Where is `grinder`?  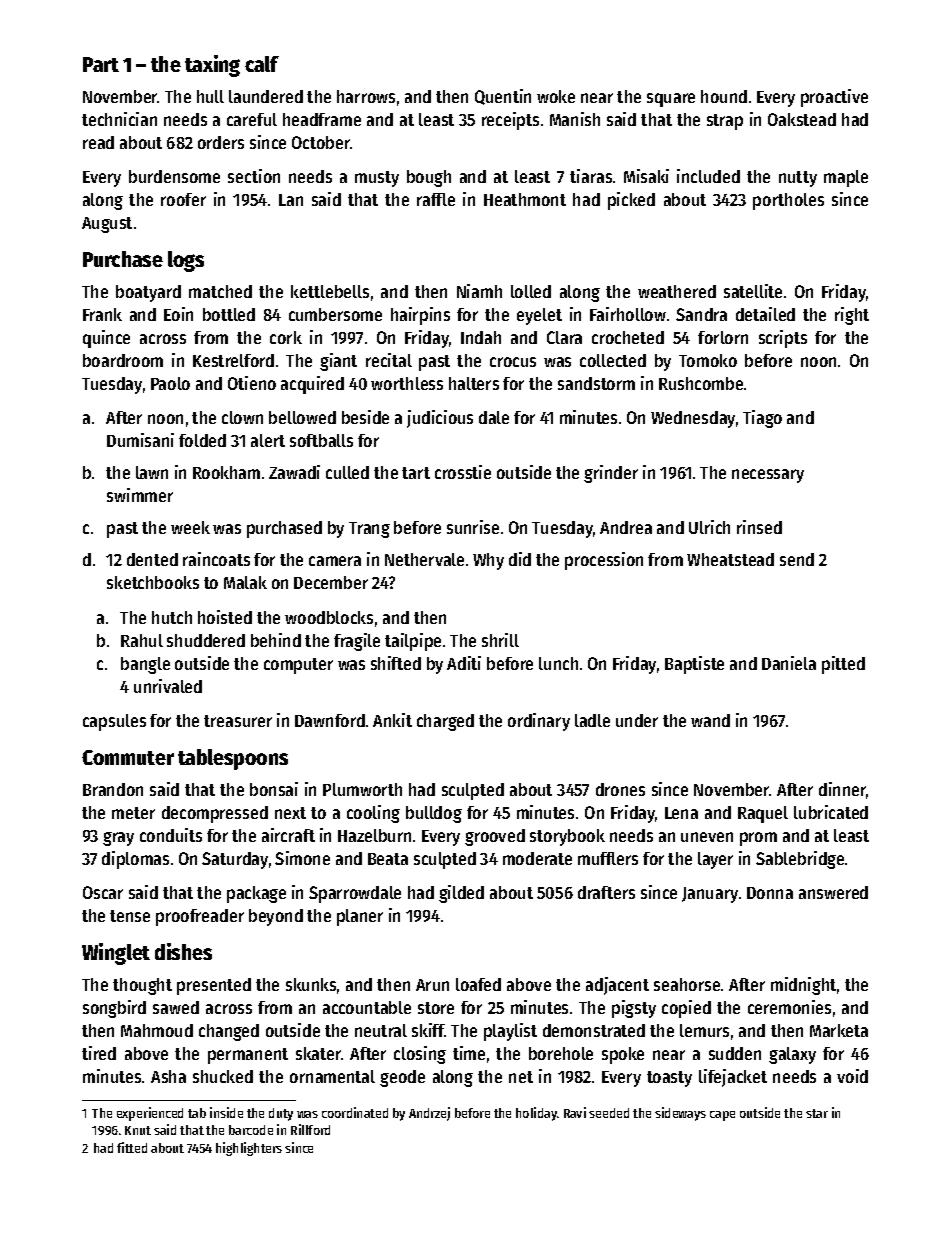 grinder is located at coordinates (611, 474).
